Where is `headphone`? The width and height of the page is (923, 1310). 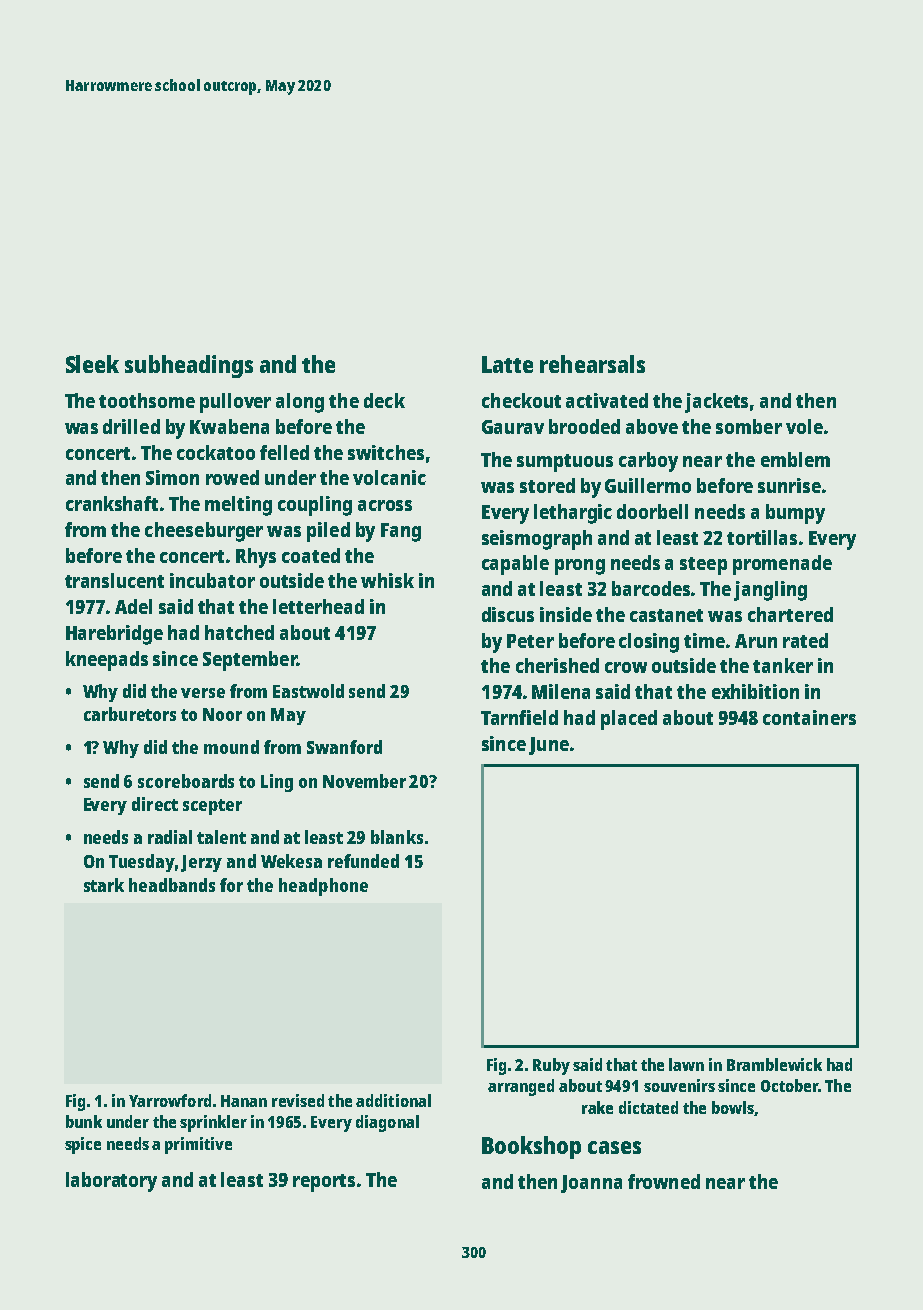 headphone is located at coordinates (323, 887).
